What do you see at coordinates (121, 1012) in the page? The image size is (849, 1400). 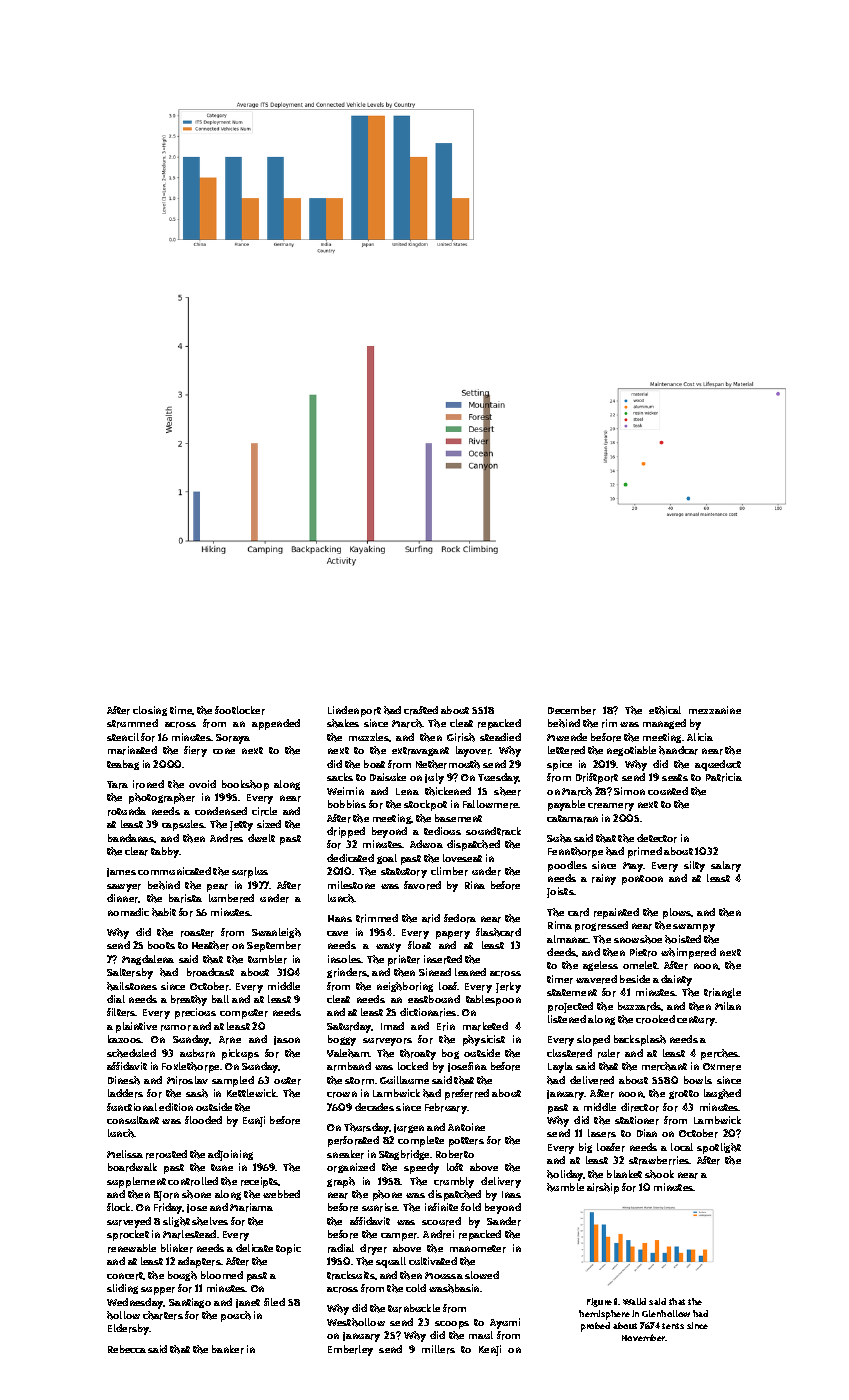 I see `filters` at bounding box center [121, 1012].
